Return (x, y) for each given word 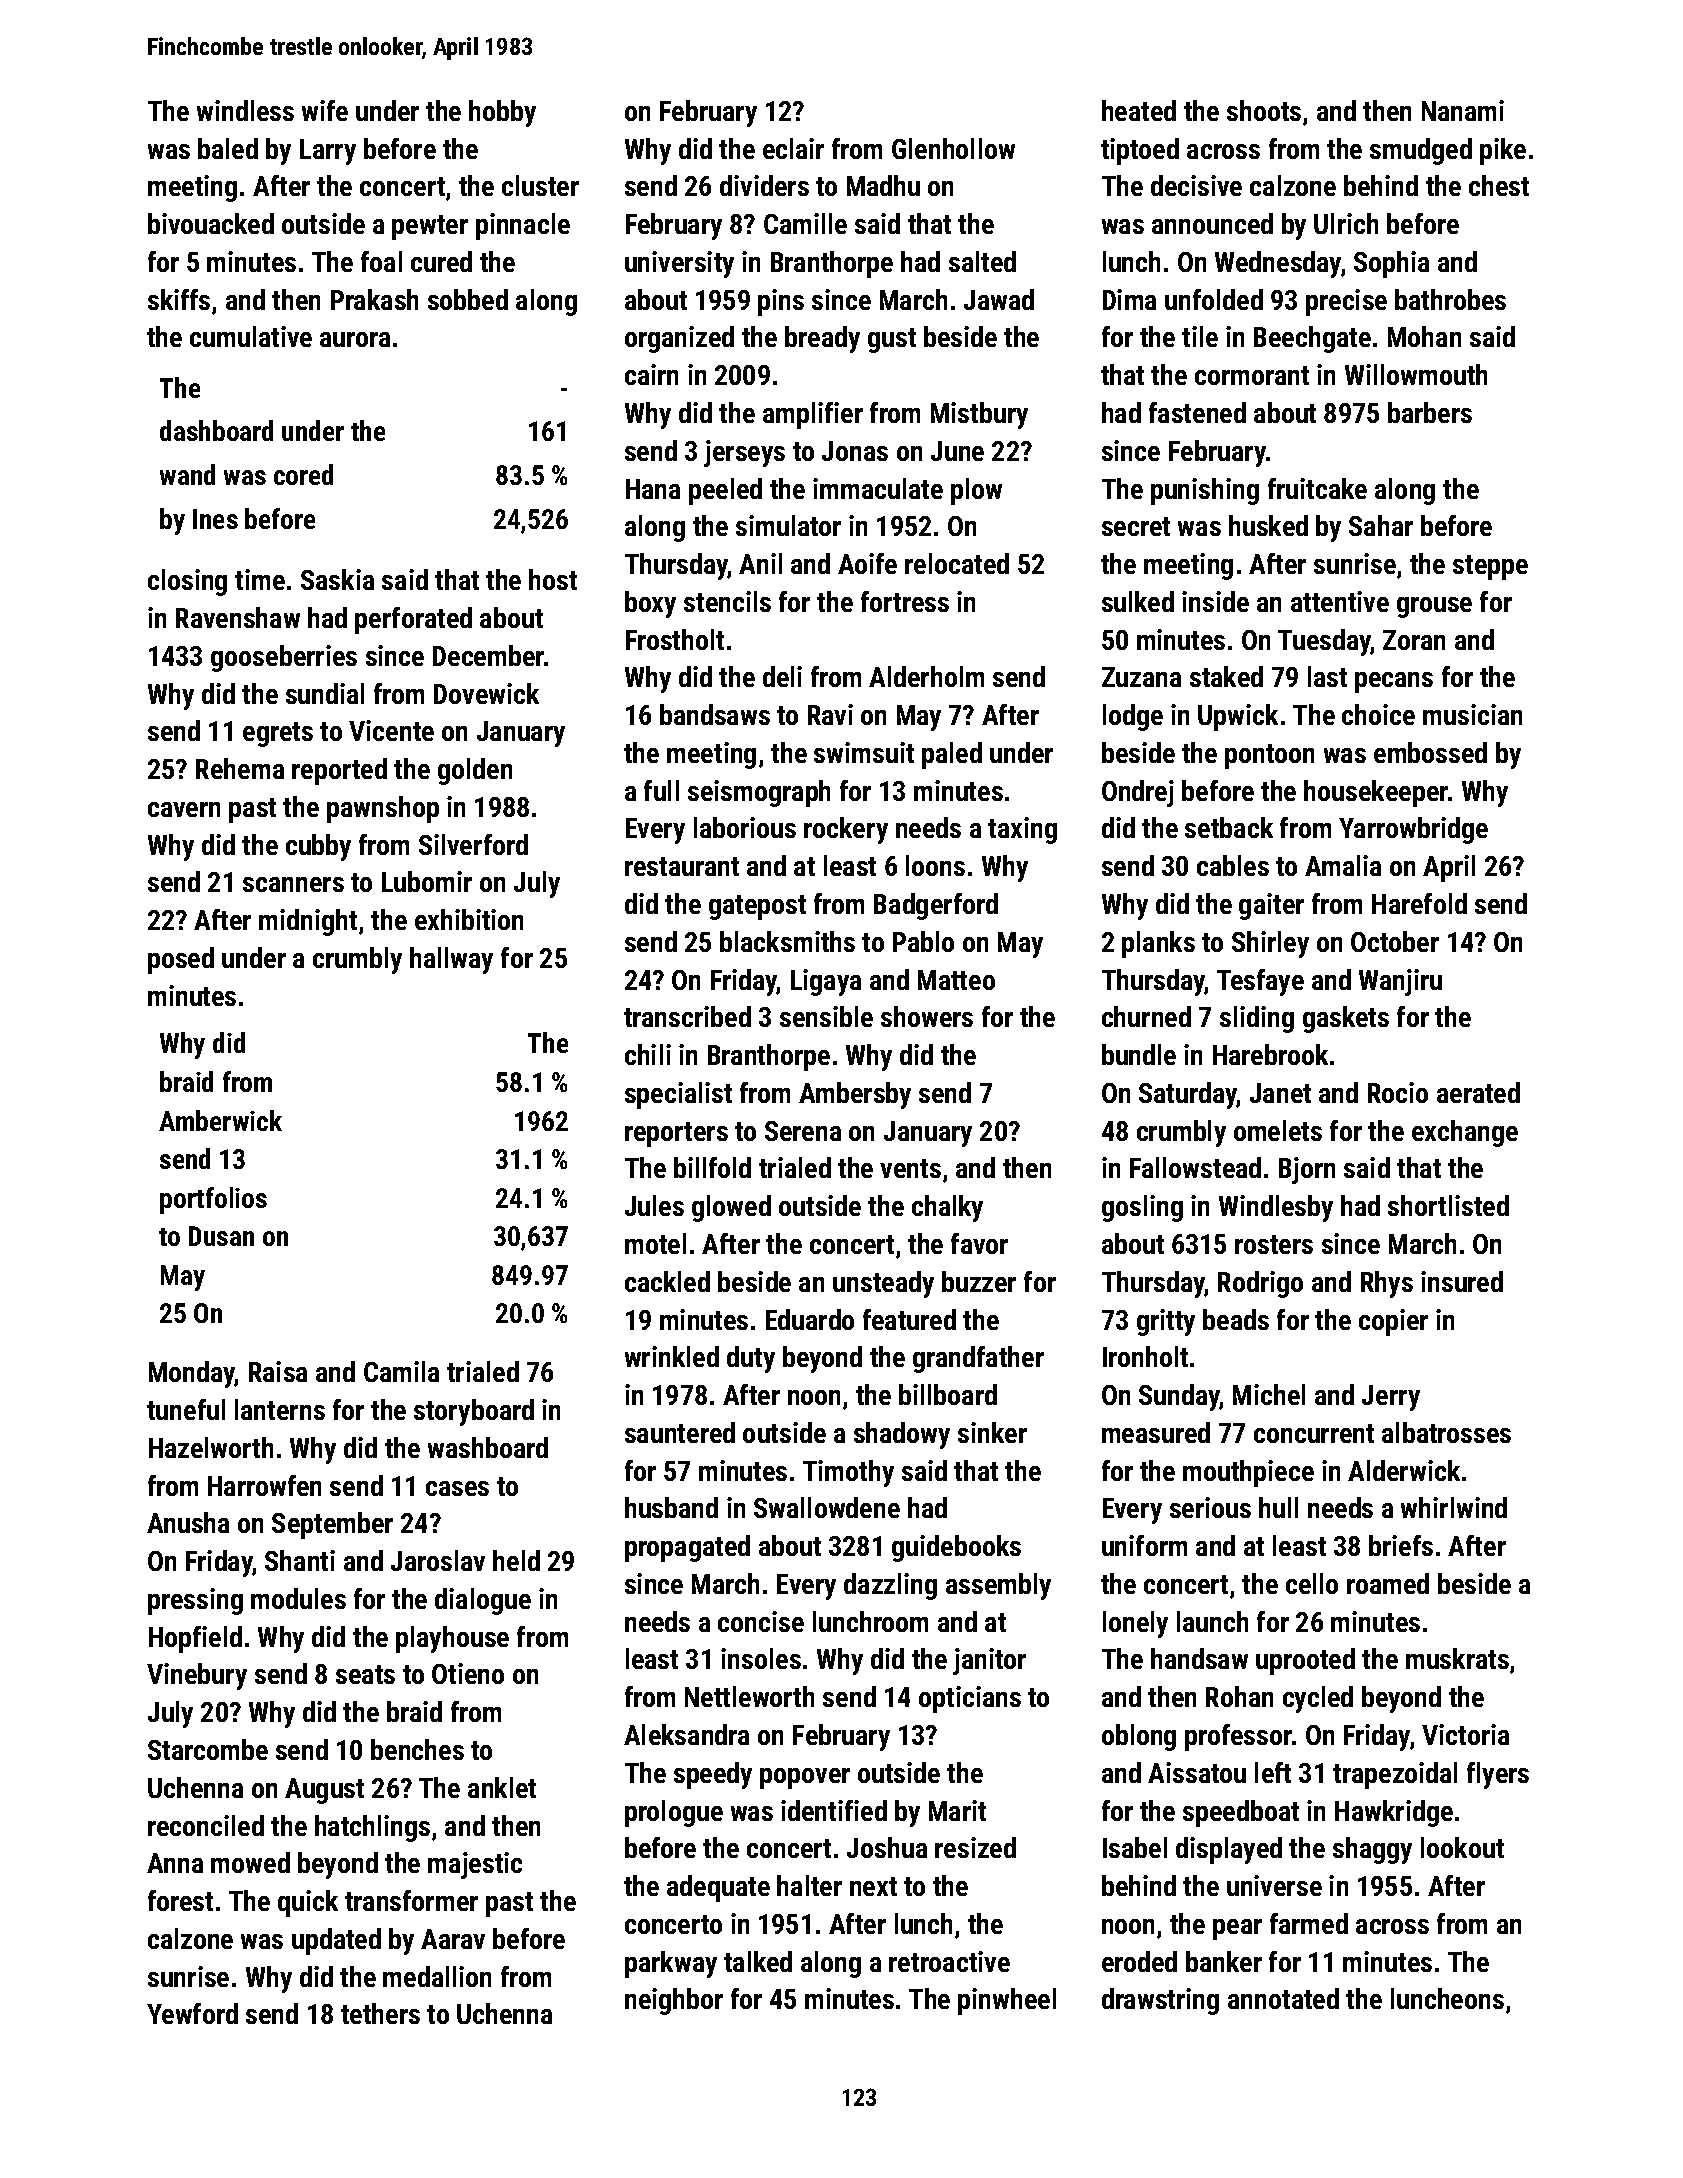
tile (1200, 336)
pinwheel (1007, 2001)
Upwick (1238, 717)
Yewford (192, 2013)
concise (761, 1621)
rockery (846, 830)
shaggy (1372, 1850)
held (516, 1560)
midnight (308, 922)
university (679, 264)
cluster (540, 185)
